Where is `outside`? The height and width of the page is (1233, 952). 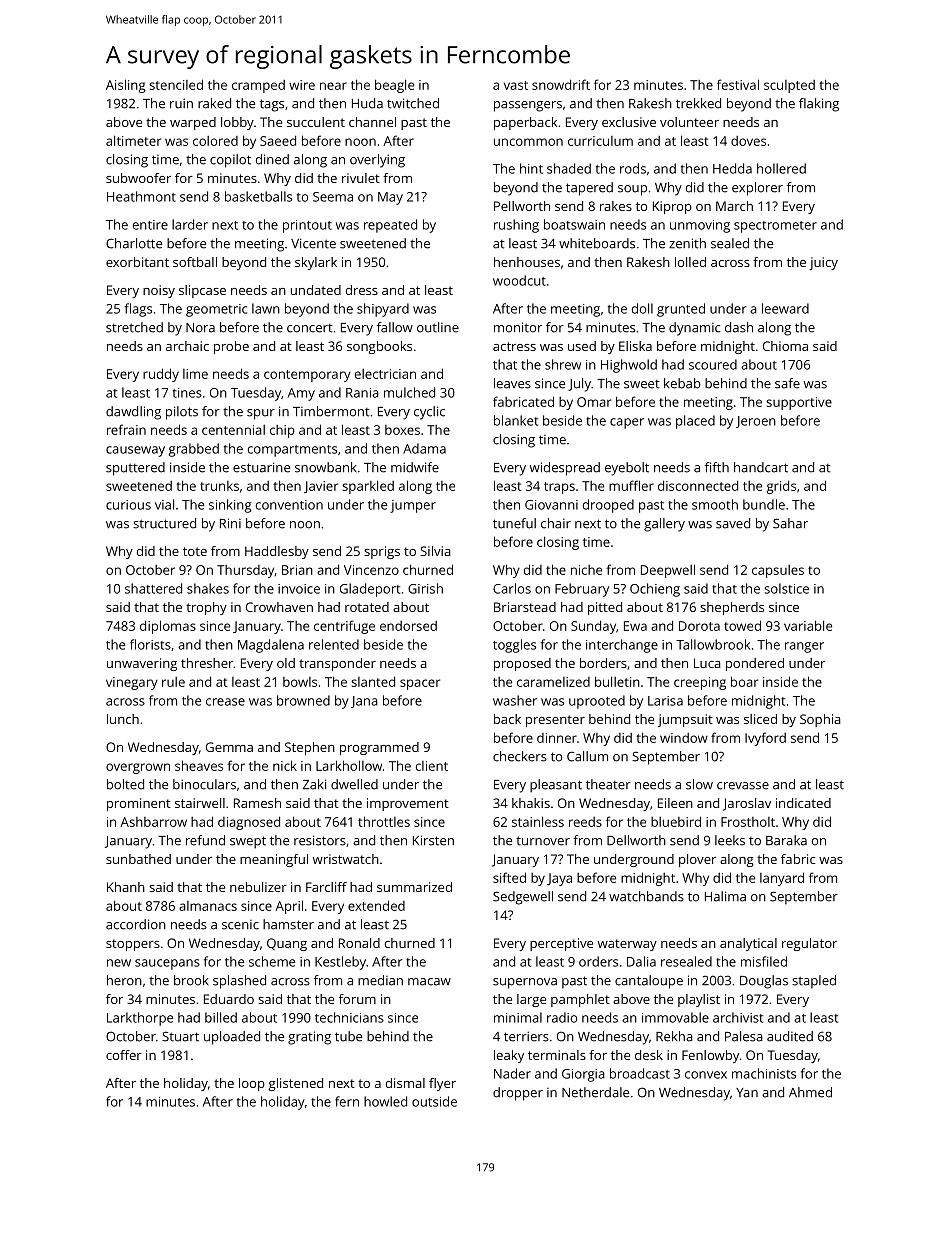 outside is located at coordinates (434, 1101).
